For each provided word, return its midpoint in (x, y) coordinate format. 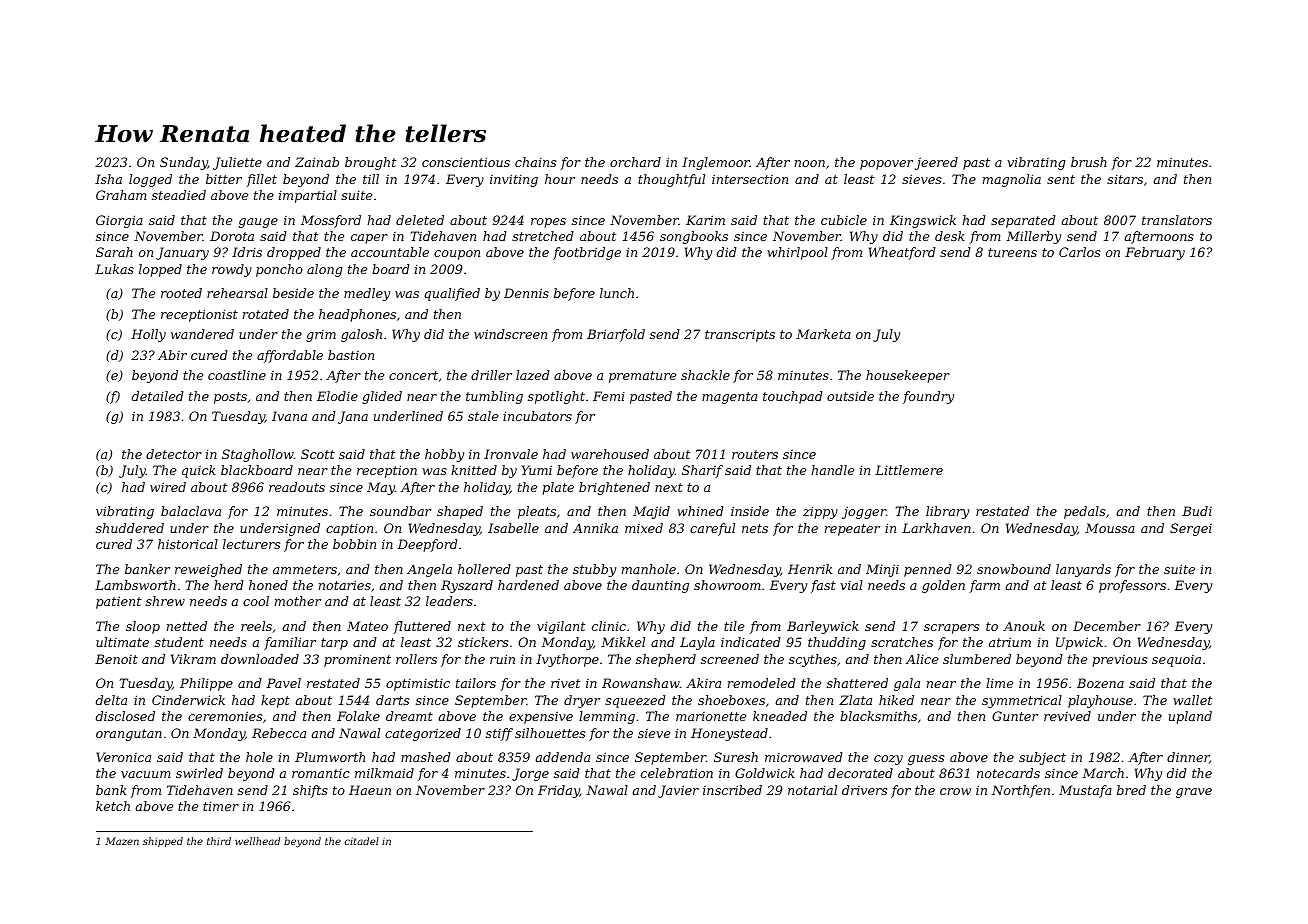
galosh (361, 335)
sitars (1125, 179)
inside (750, 511)
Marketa (823, 334)
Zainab (317, 162)
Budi (1197, 511)
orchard (635, 162)
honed (268, 585)
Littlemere (909, 470)
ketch (113, 806)
